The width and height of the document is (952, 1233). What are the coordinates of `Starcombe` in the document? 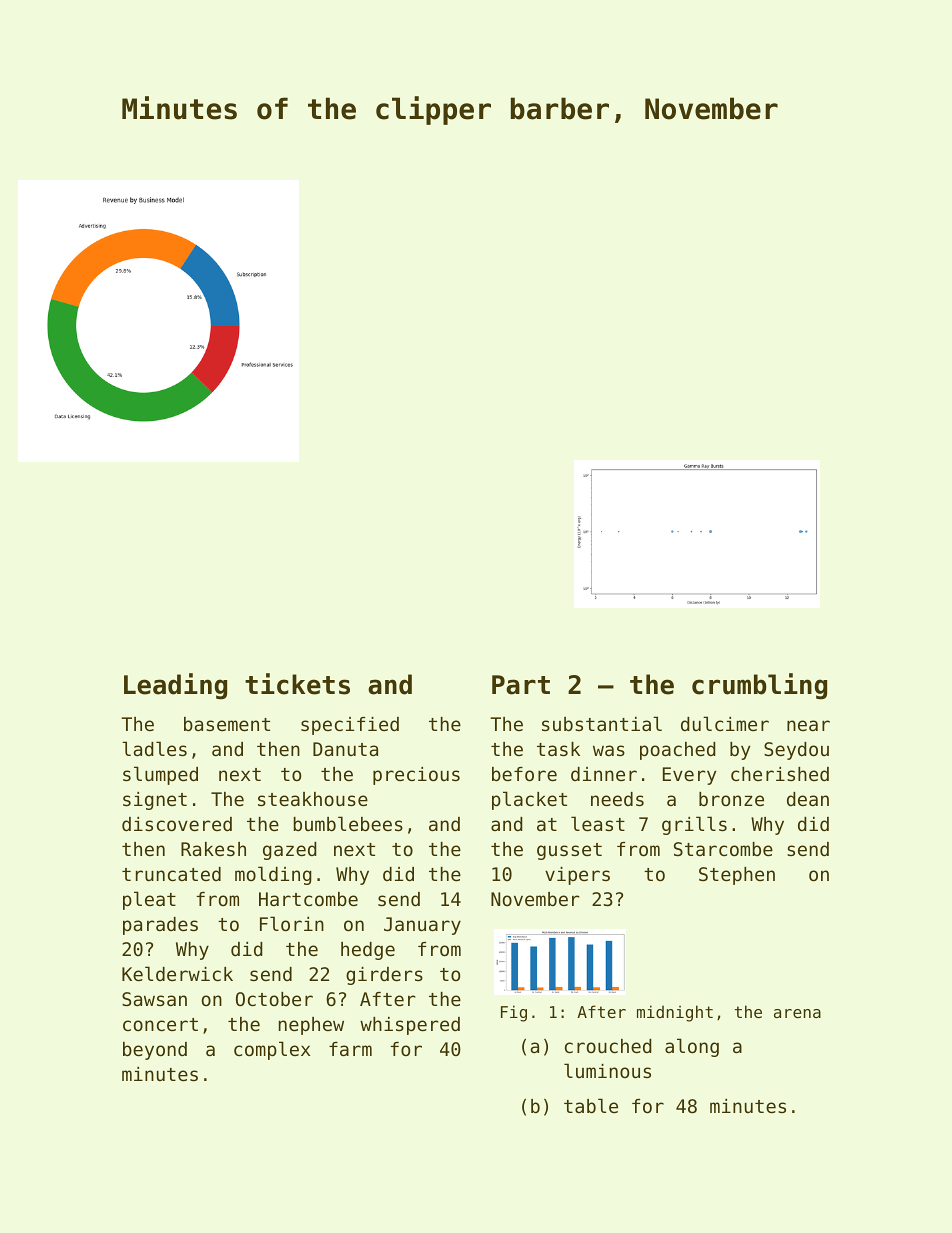 It's located at (723, 849).
